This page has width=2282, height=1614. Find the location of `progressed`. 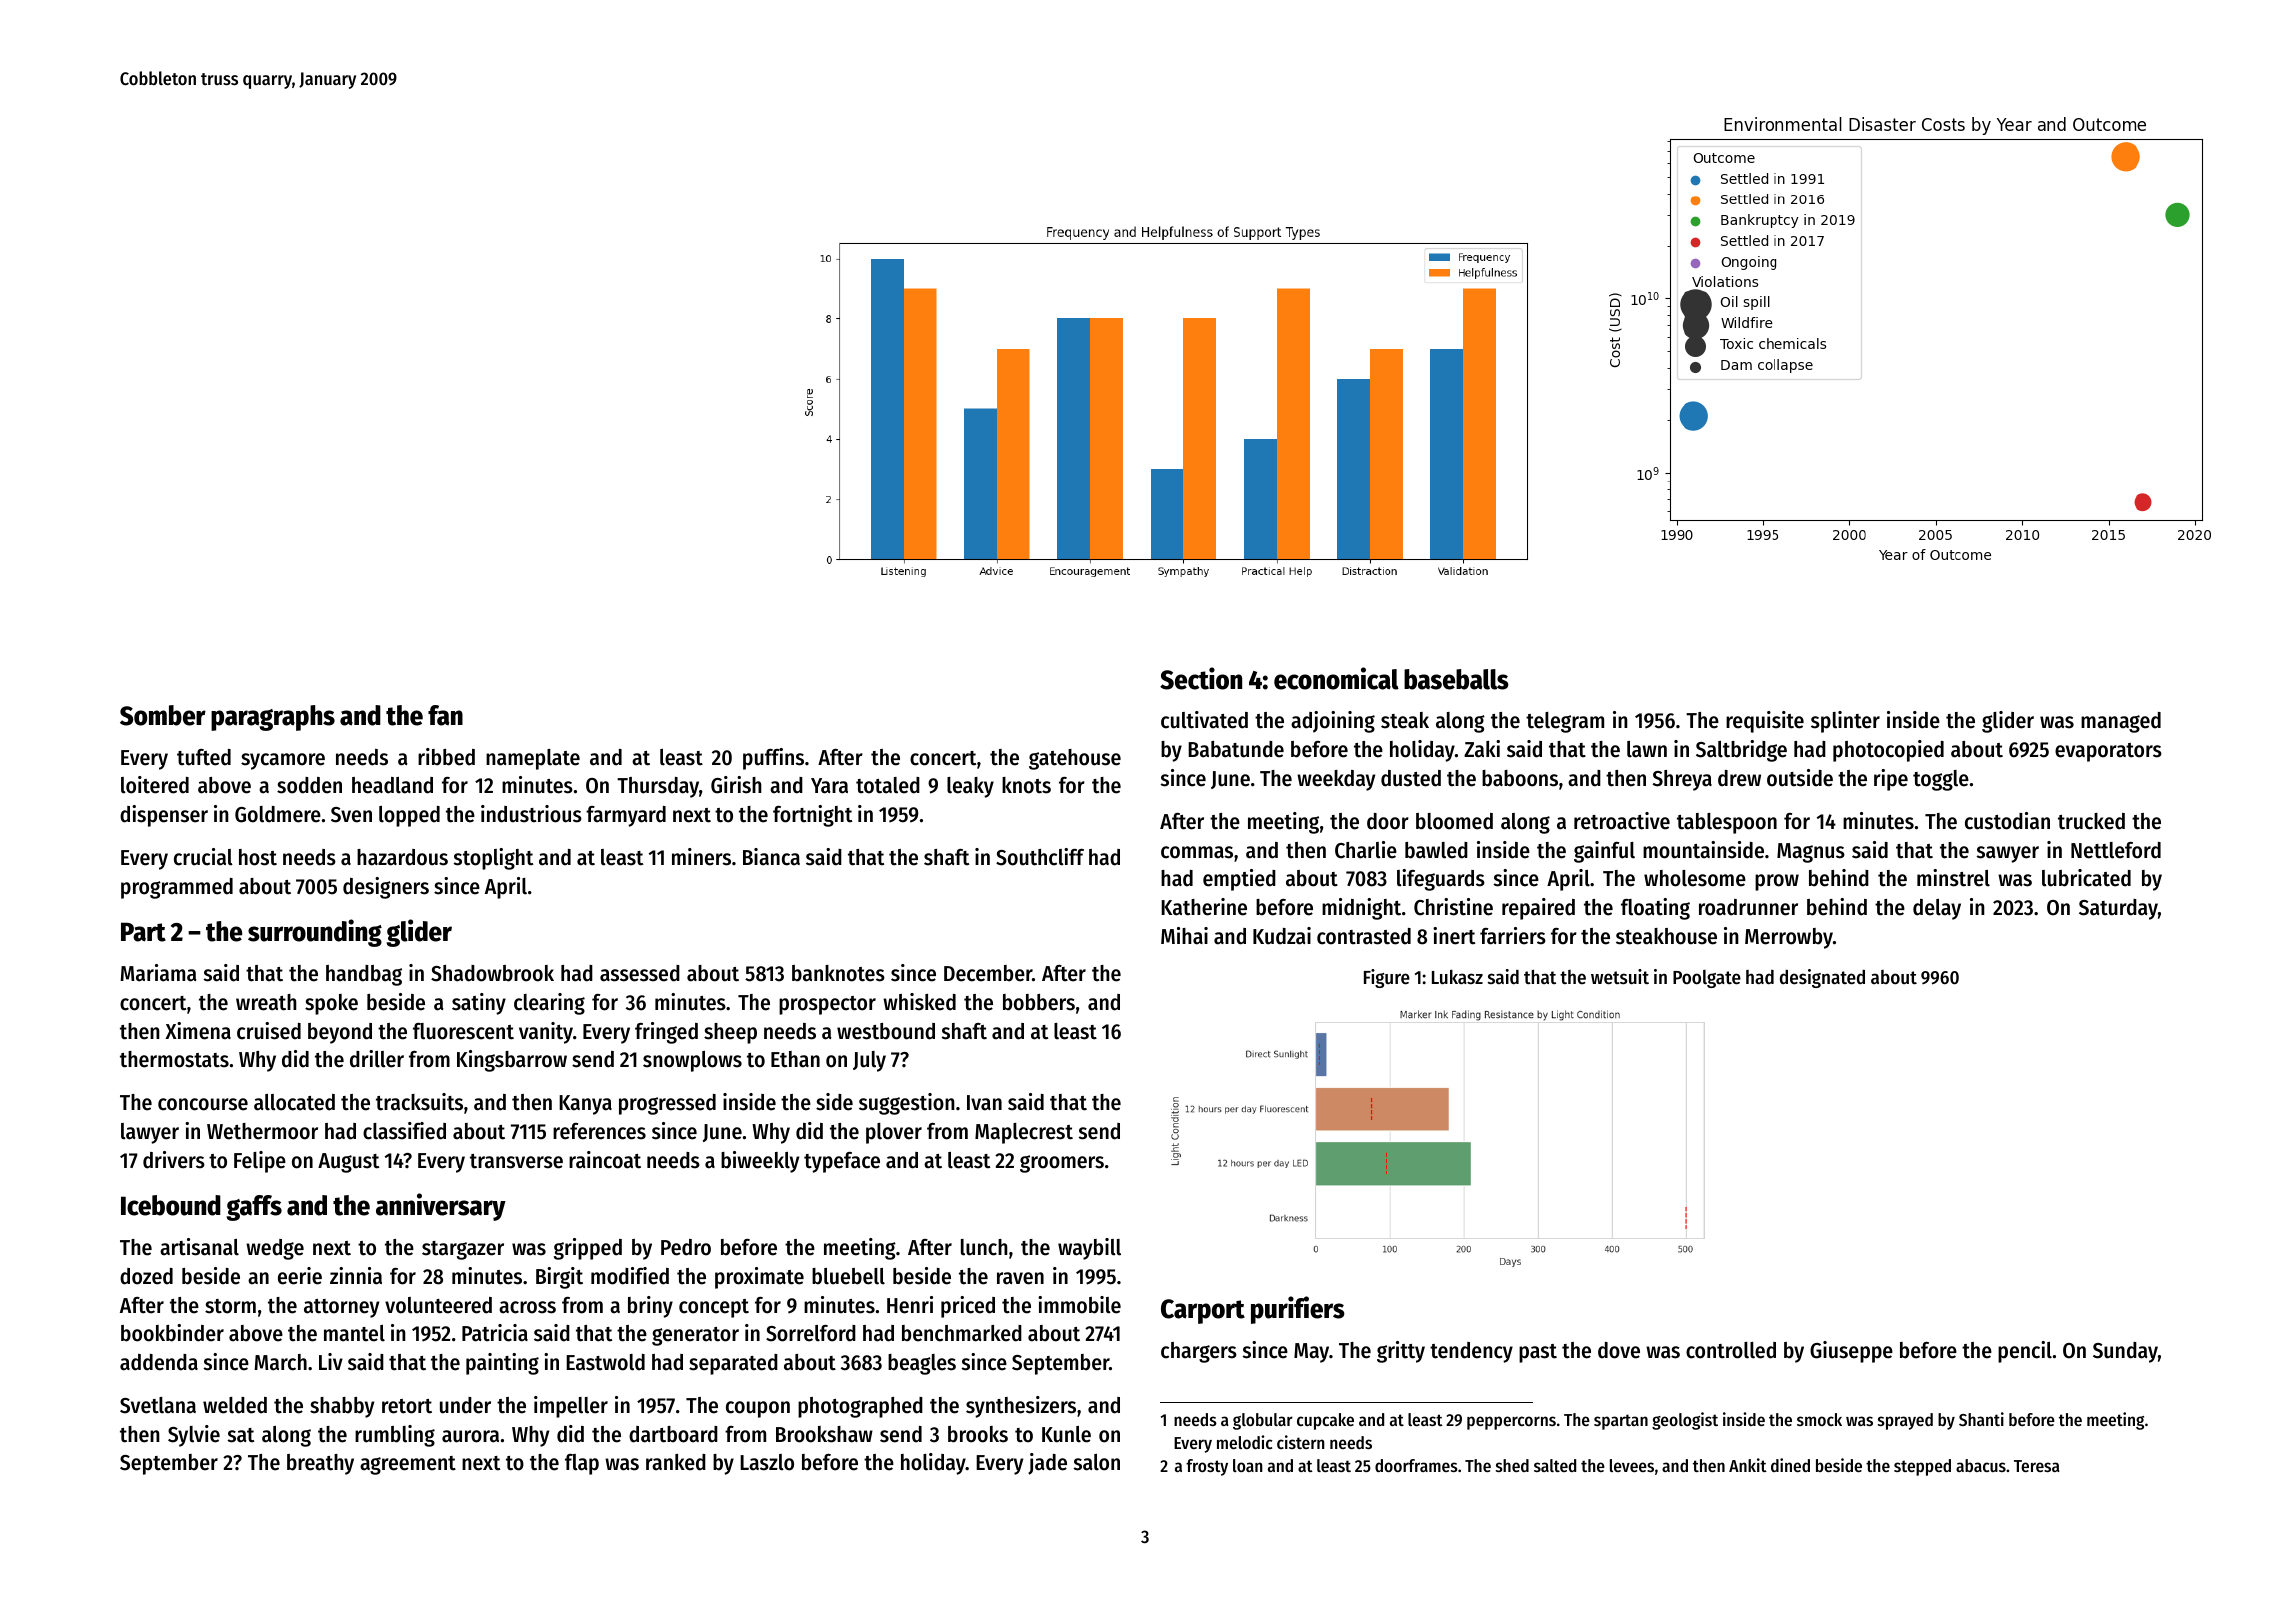

progressed is located at coordinates (667, 1104).
